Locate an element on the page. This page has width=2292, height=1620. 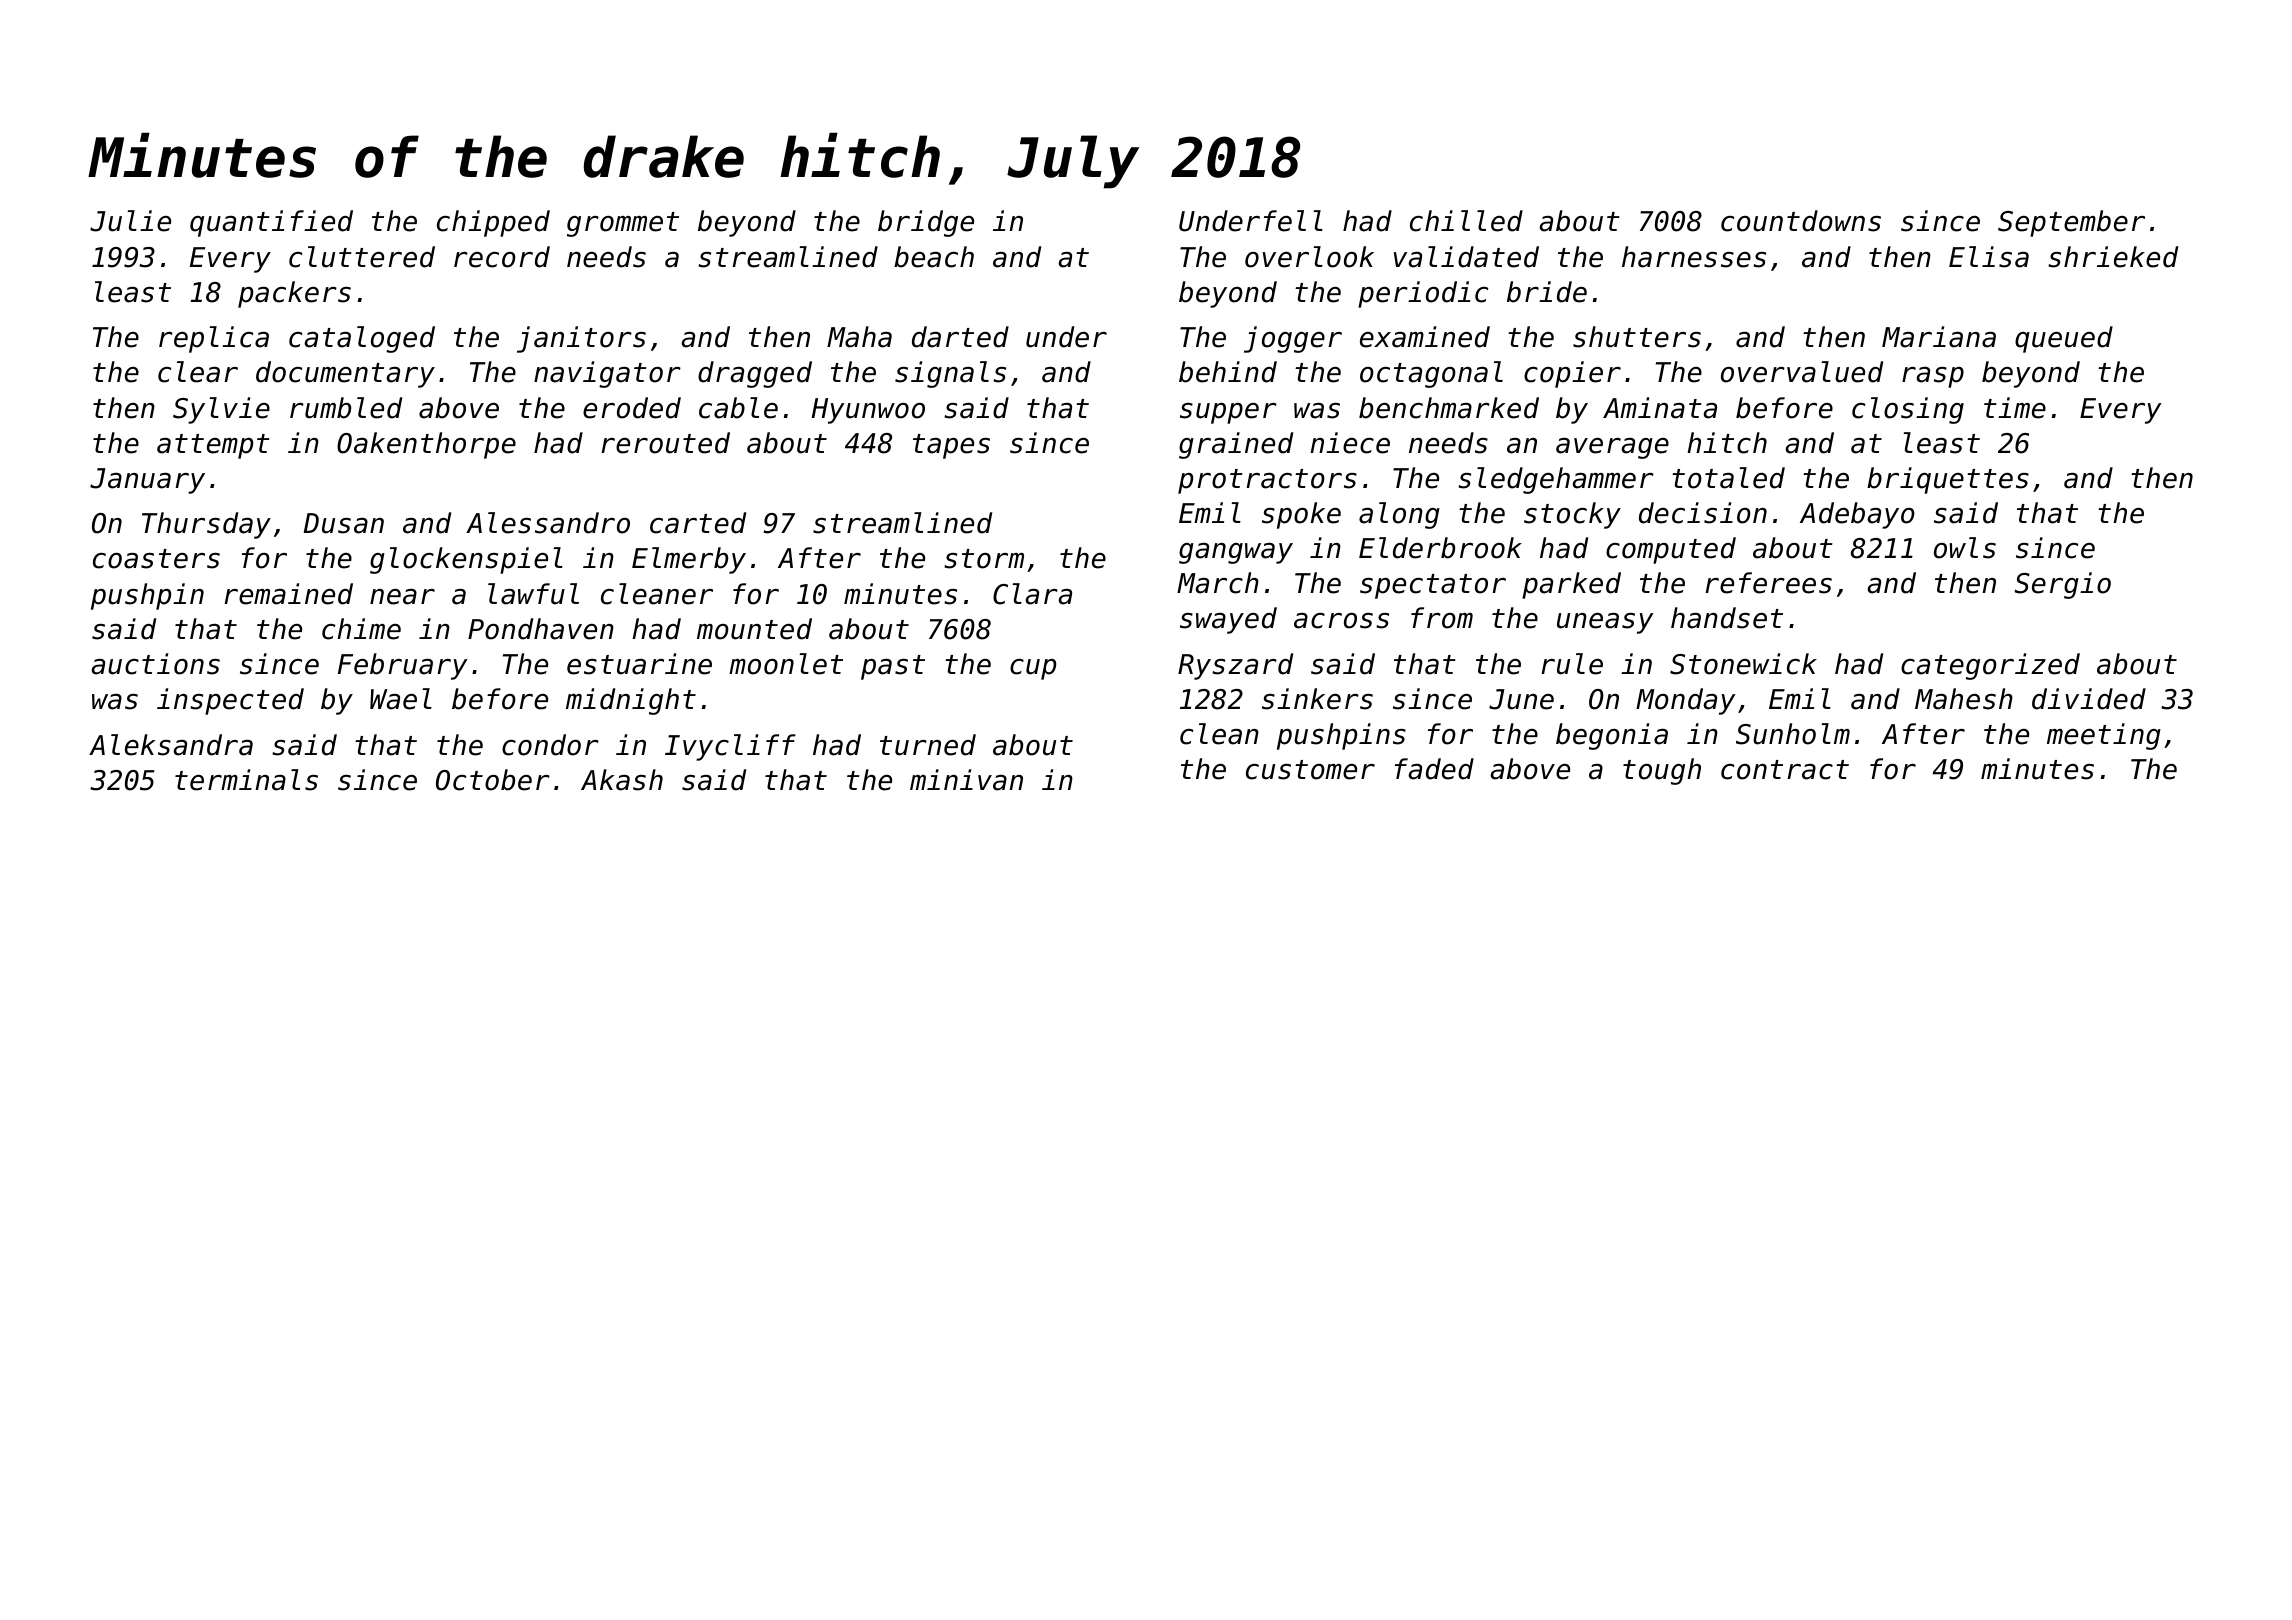
copier is located at coordinates (1572, 374).
